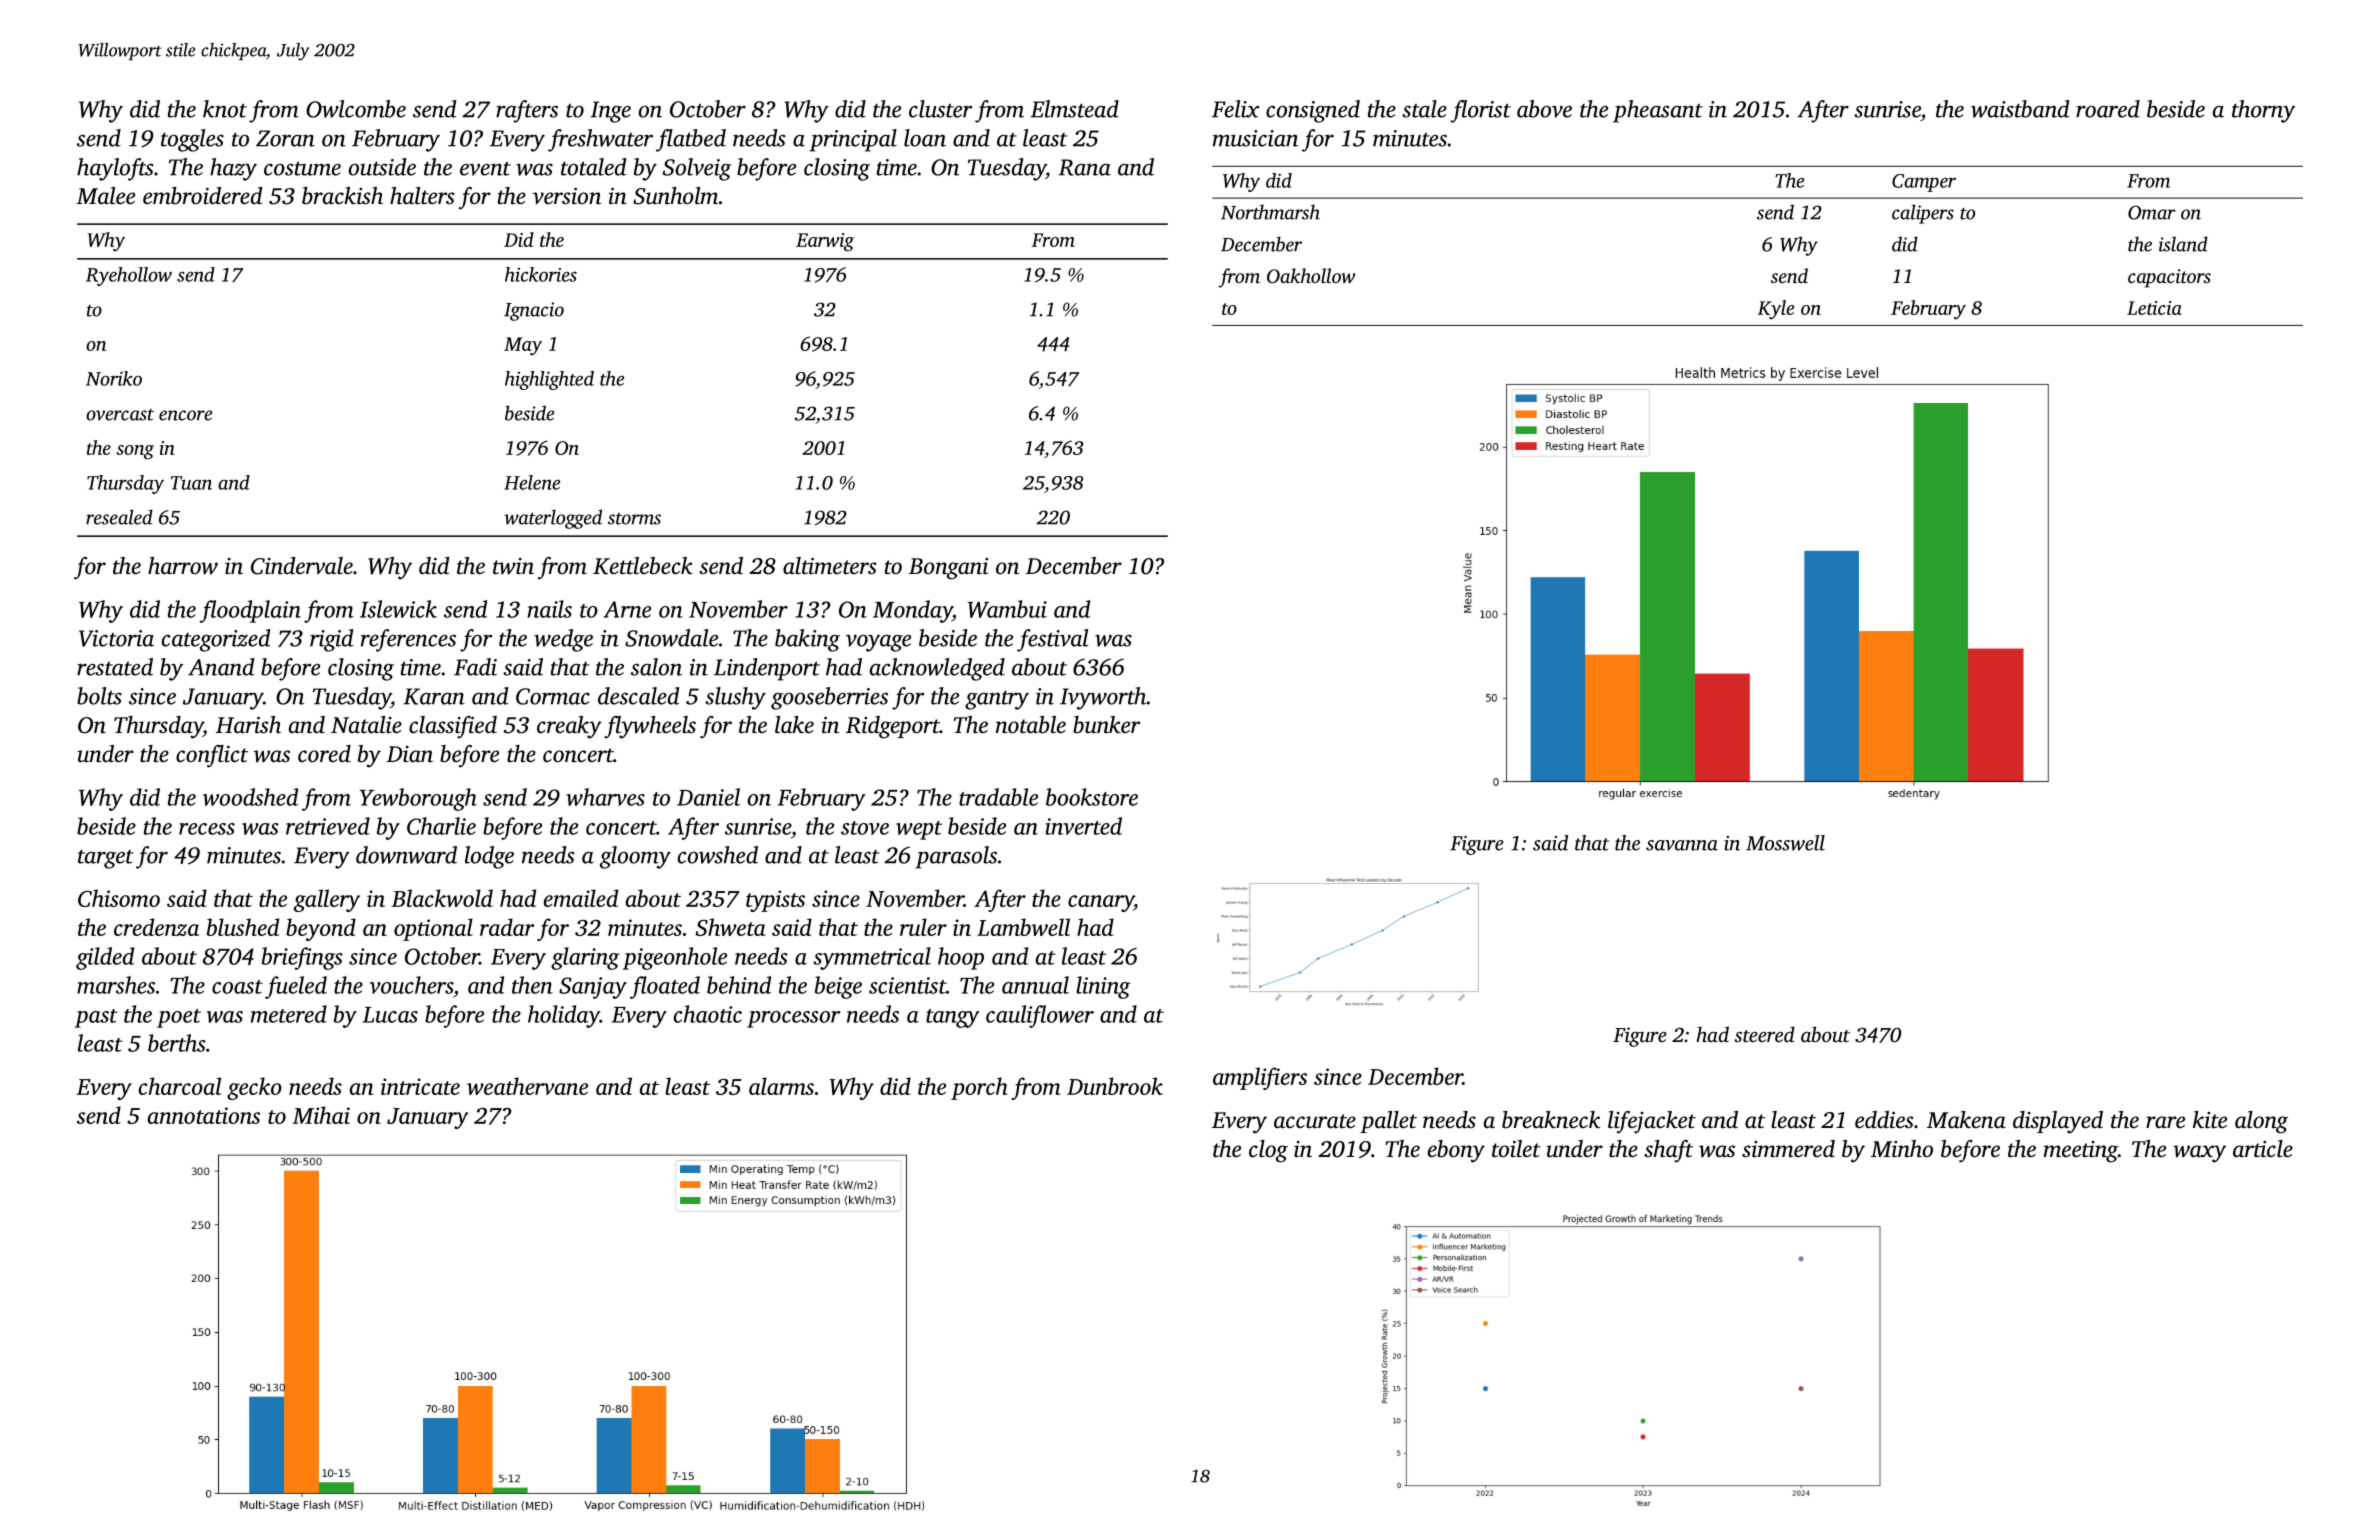 The width and height of the screenshot is (2380, 1540). What do you see at coordinates (1053, 640) in the screenshot?
I see `festival` at bounding box center [1053, 640].
